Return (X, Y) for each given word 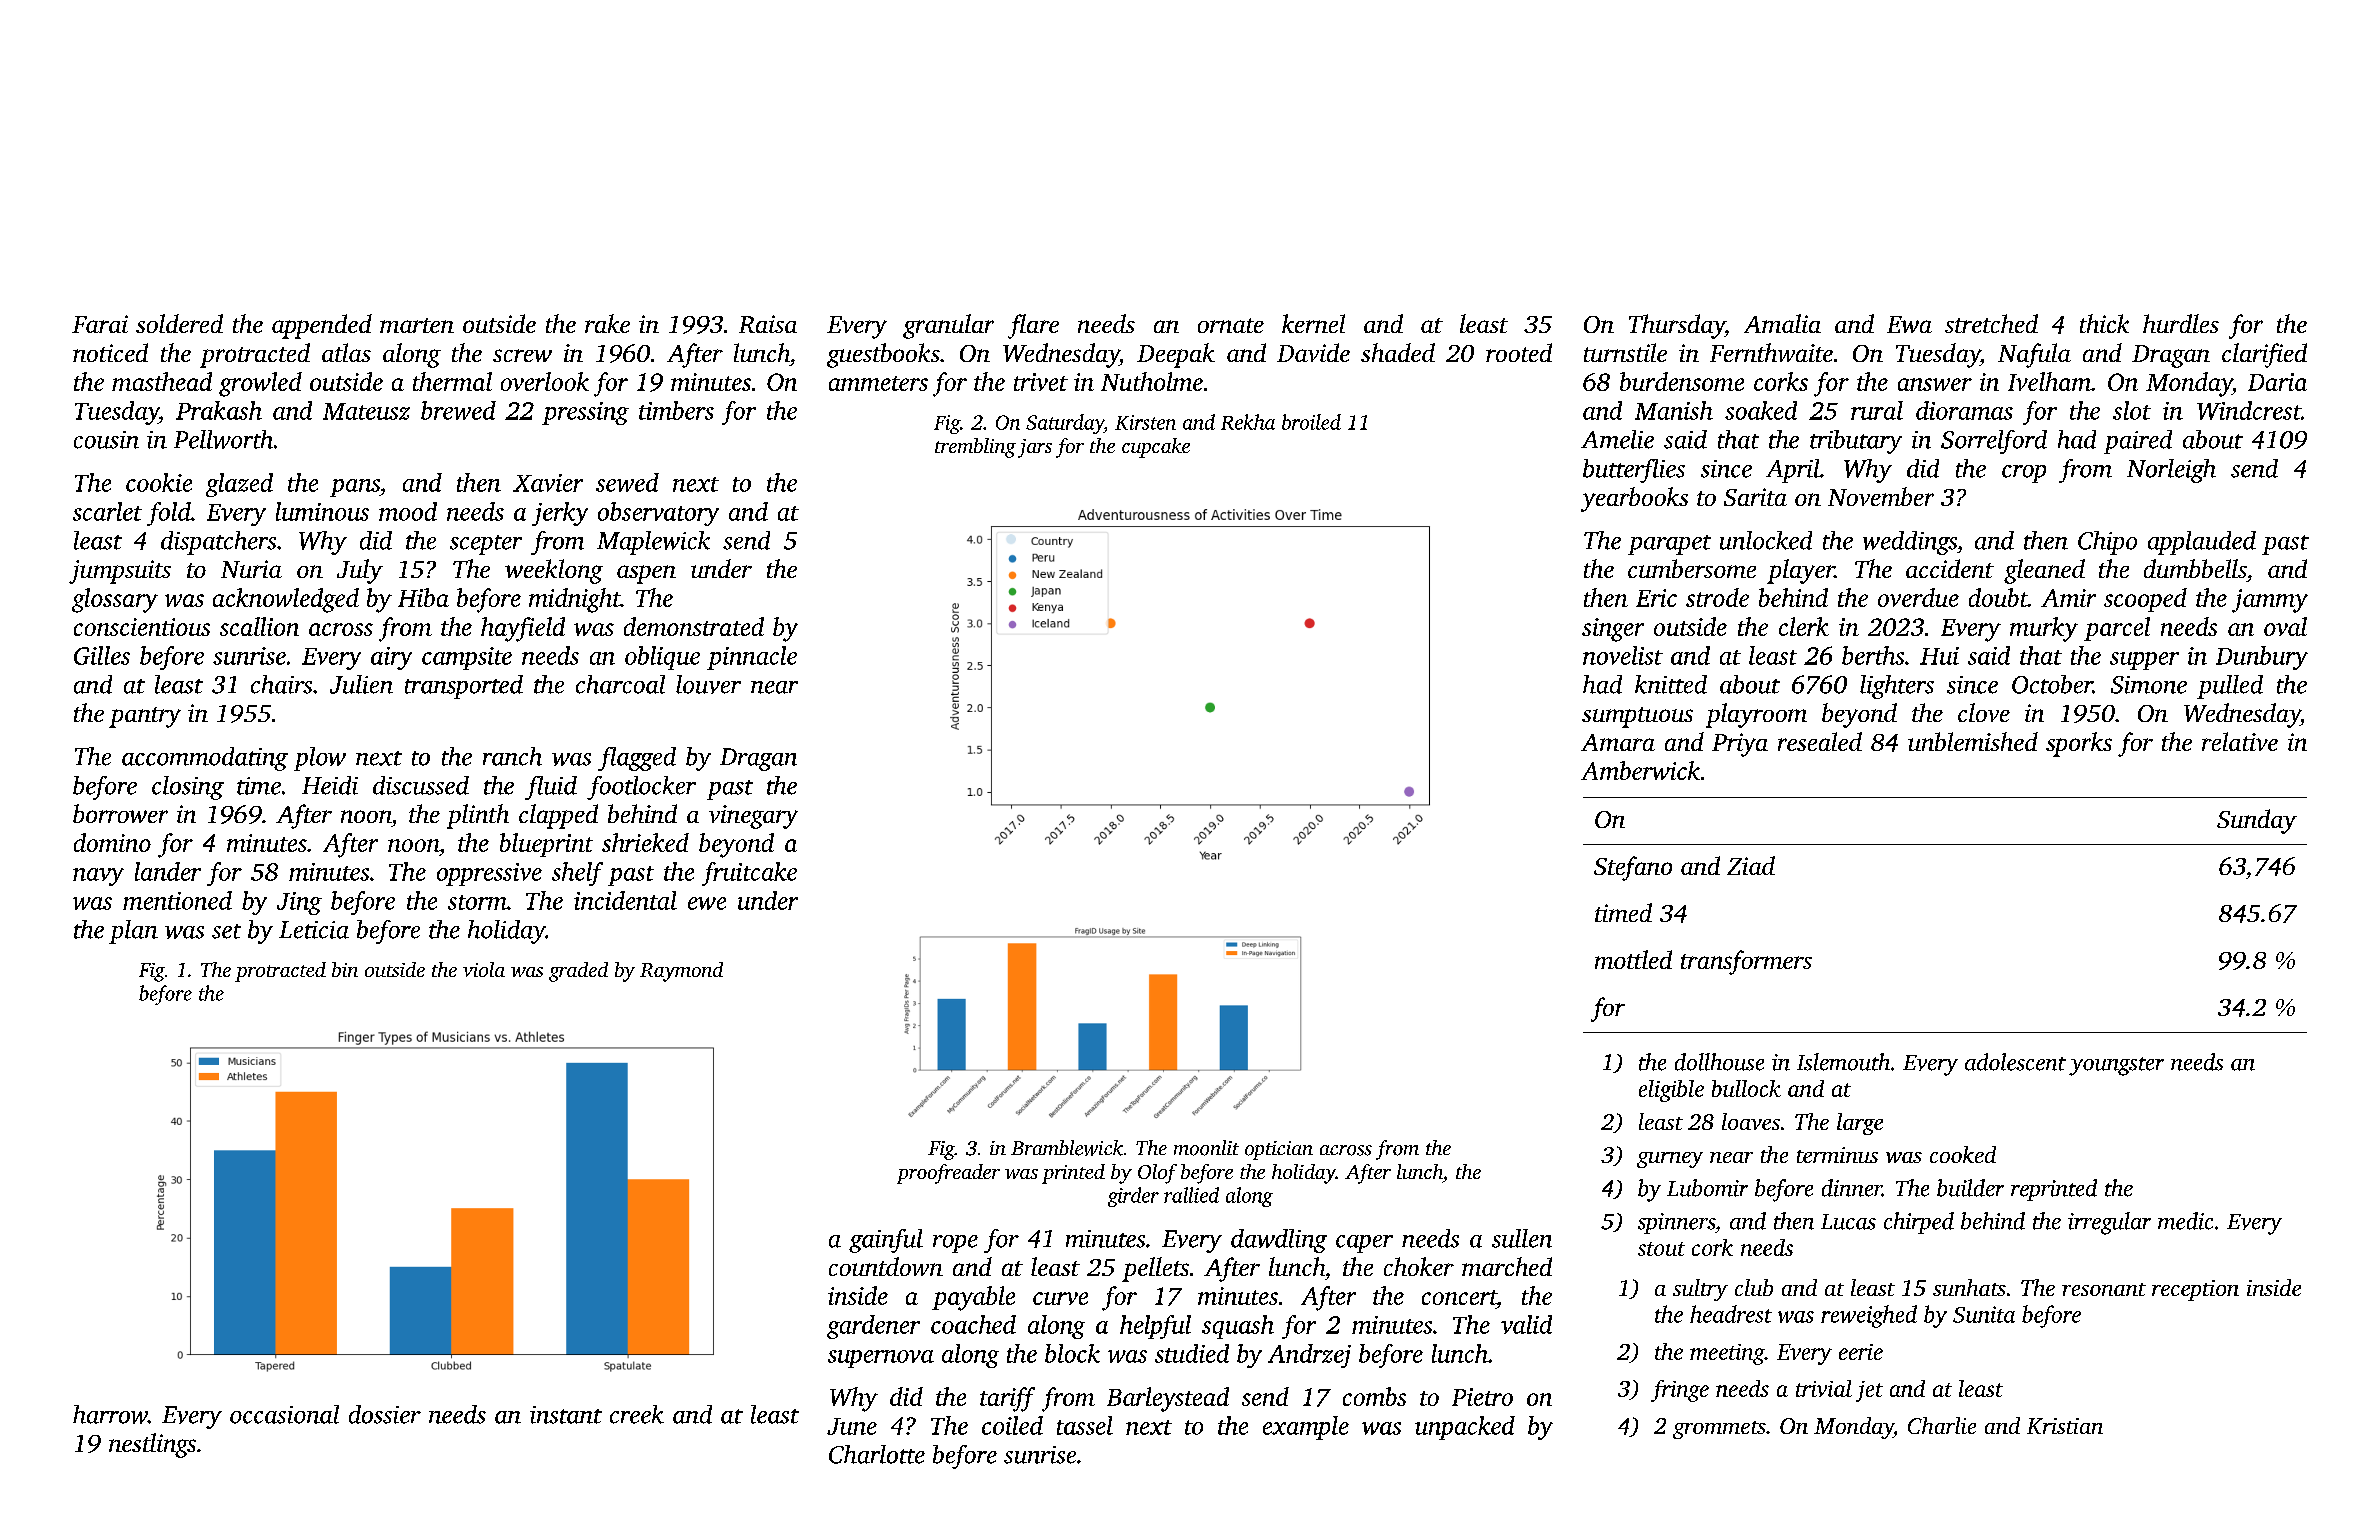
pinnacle (752, 658)
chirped (1919, 1223)
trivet (1041, 382)
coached (973, 1324)
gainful (886, 1241)
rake (607, 323)
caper (1364, 1244)
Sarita (1755, 497)
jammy (2270, 601)
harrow (110, 1414)
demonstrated (694, 626)
